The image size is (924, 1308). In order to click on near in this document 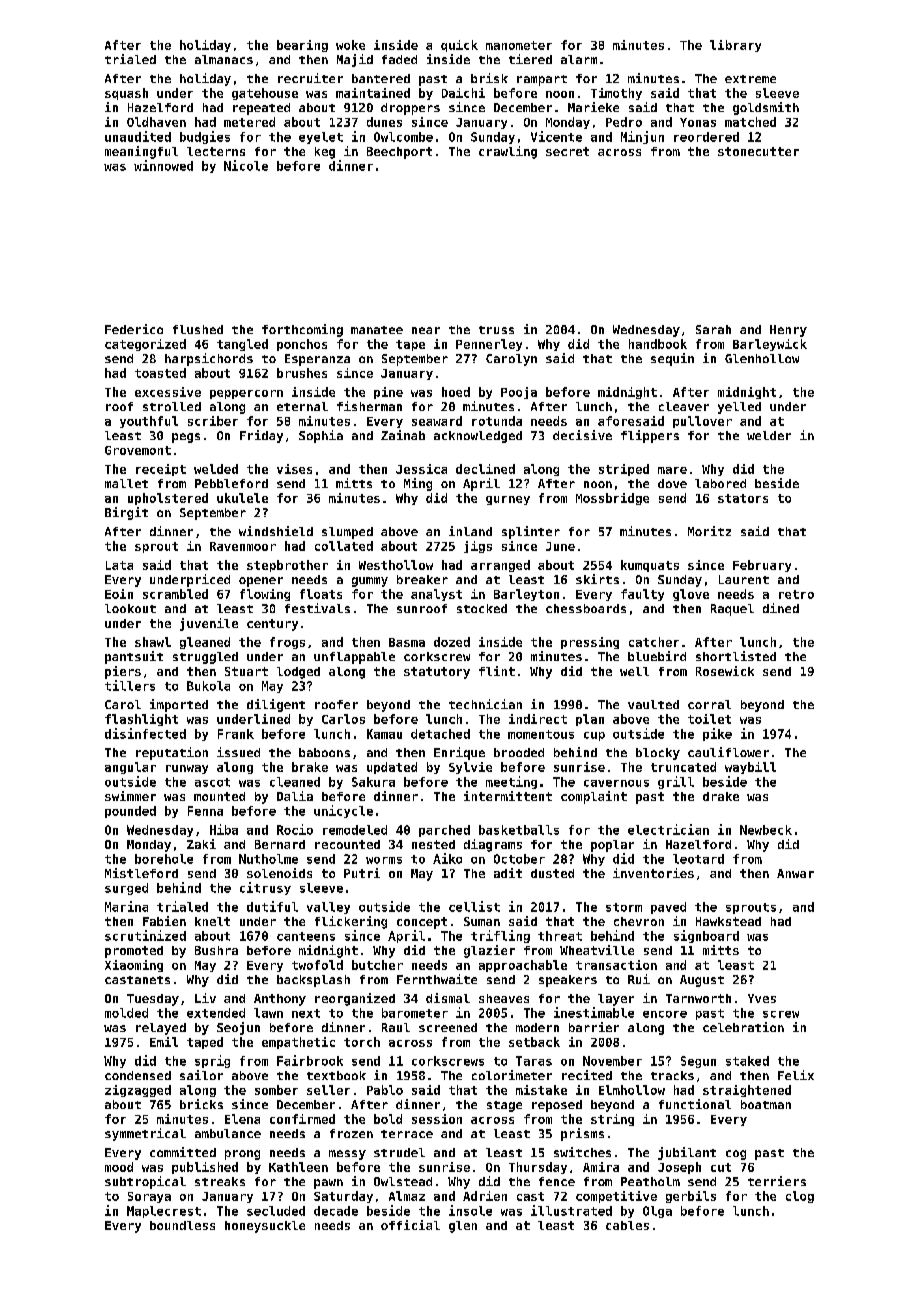, I will do `click(426, 330)`.
